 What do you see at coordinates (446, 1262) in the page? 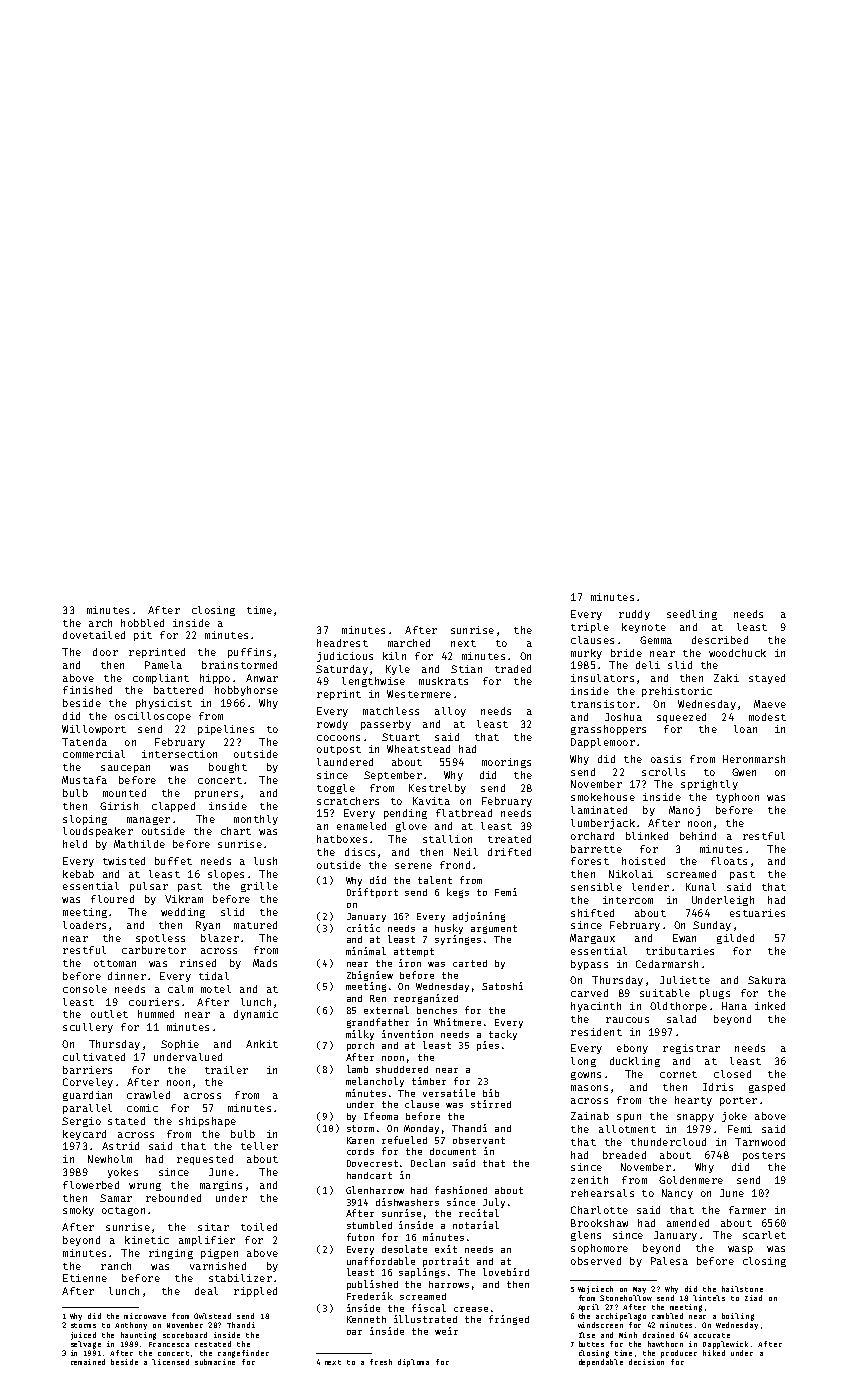
I see `portrait` at bounding box center [446, 1262].
